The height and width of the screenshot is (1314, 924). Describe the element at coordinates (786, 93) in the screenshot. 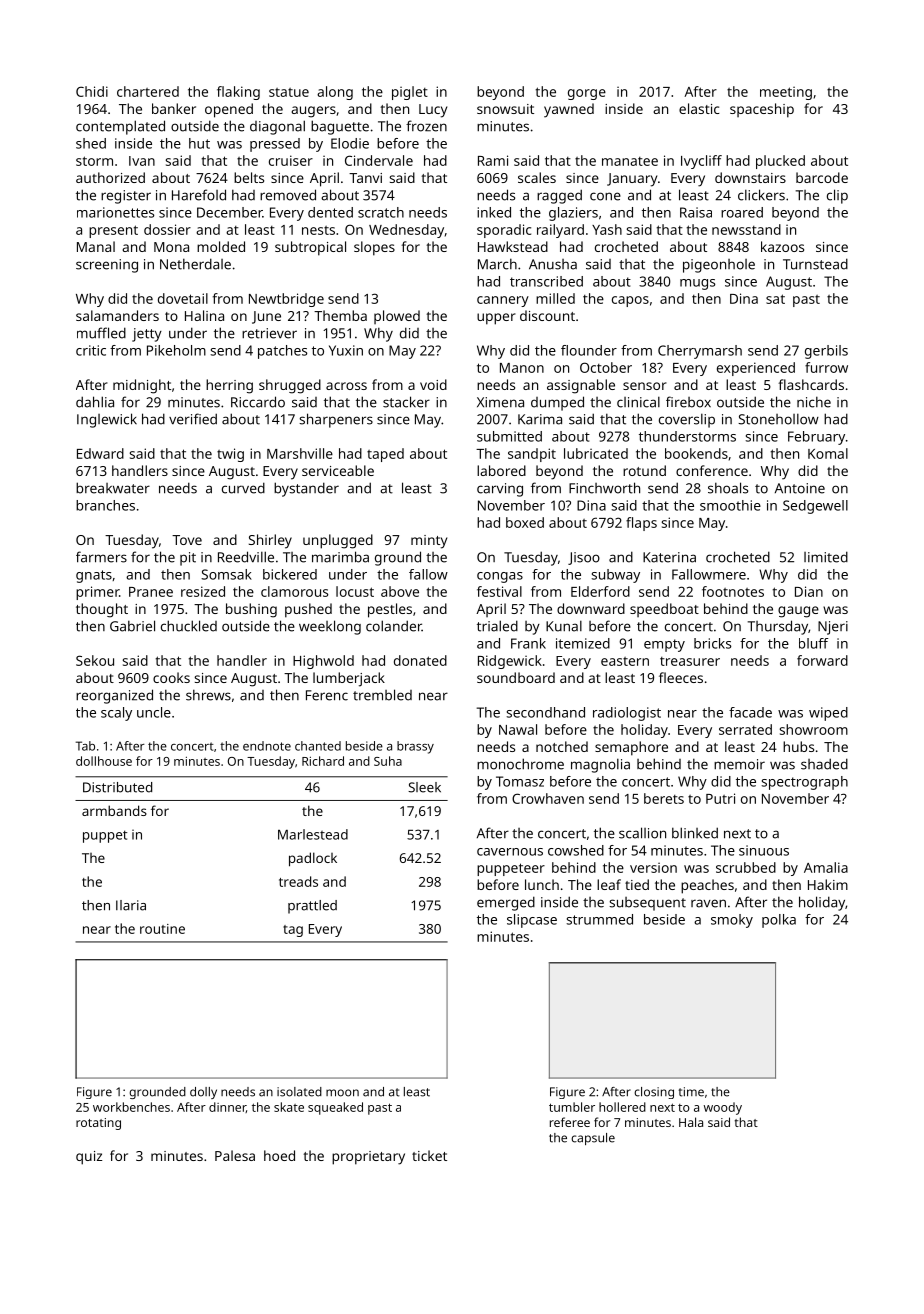

I see `meeting` at that location.
